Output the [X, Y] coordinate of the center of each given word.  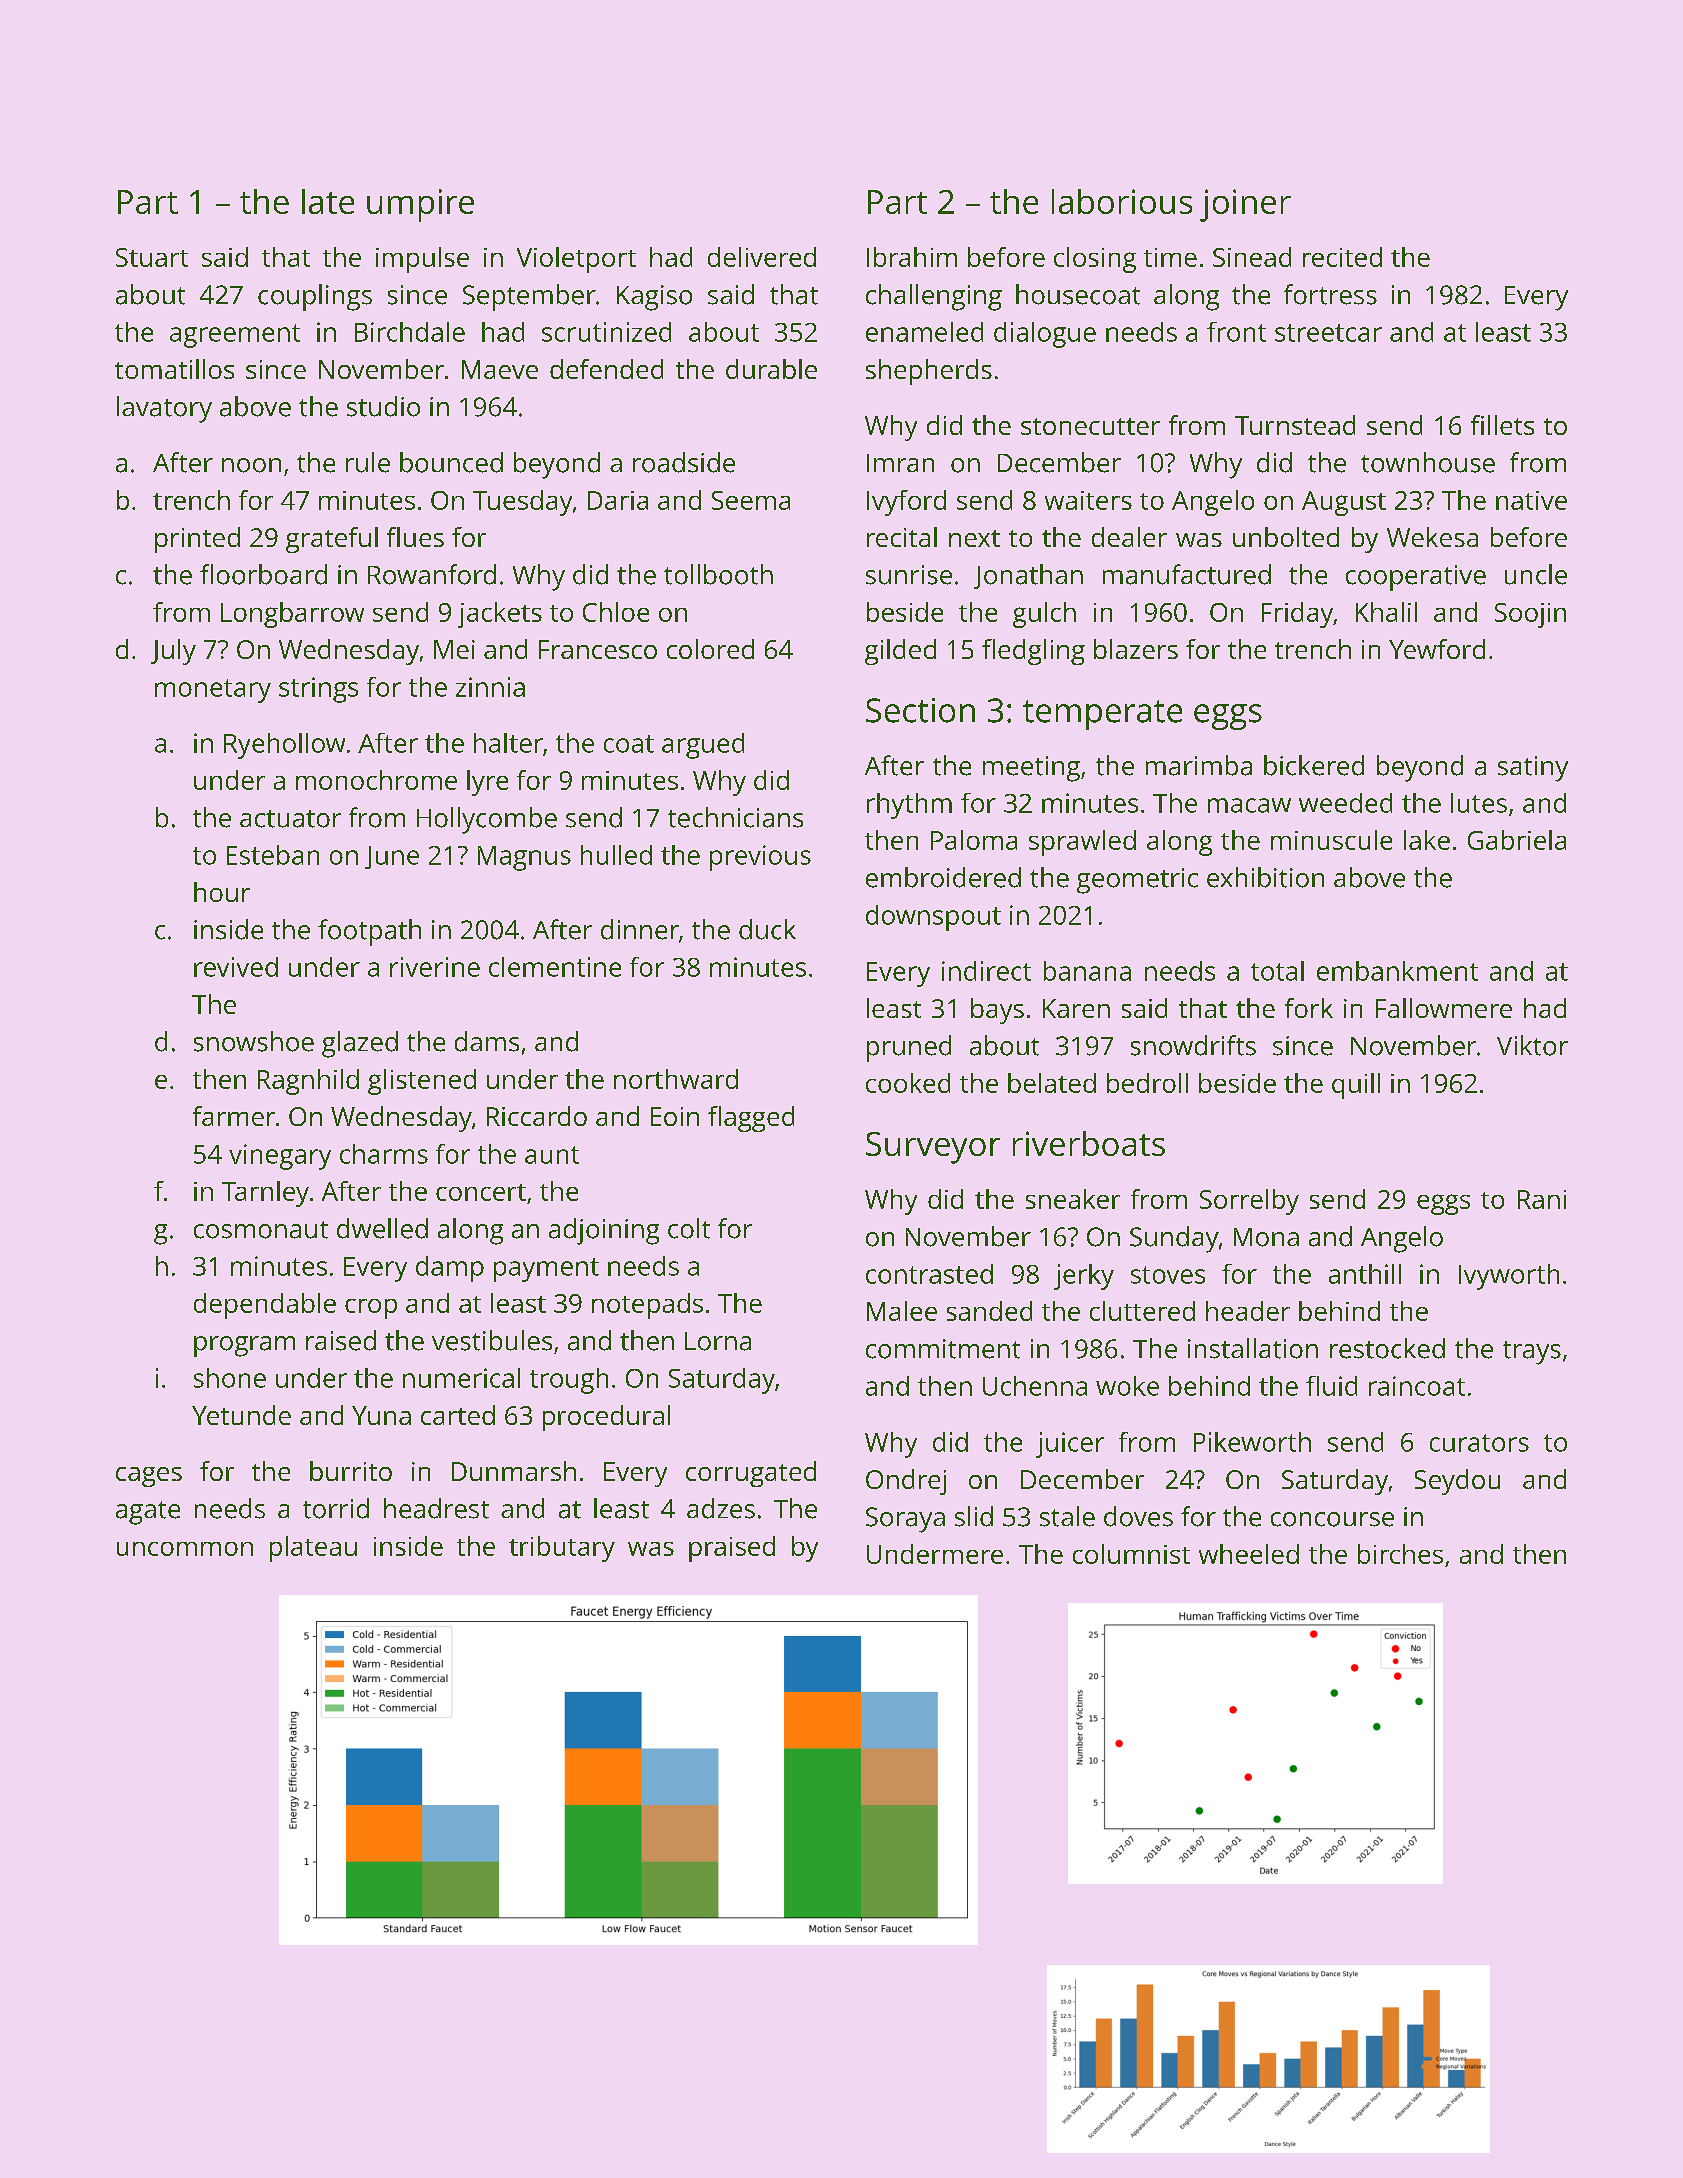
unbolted [1286, 537]
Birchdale [410, 332]
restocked [1387, 1348]
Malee [902, 1311]
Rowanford [432, 574]
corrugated [751, 1474]
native [1531, 500]
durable [771, 369]
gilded [900, 652]
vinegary [280, 1157]
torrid [336, 1508]
